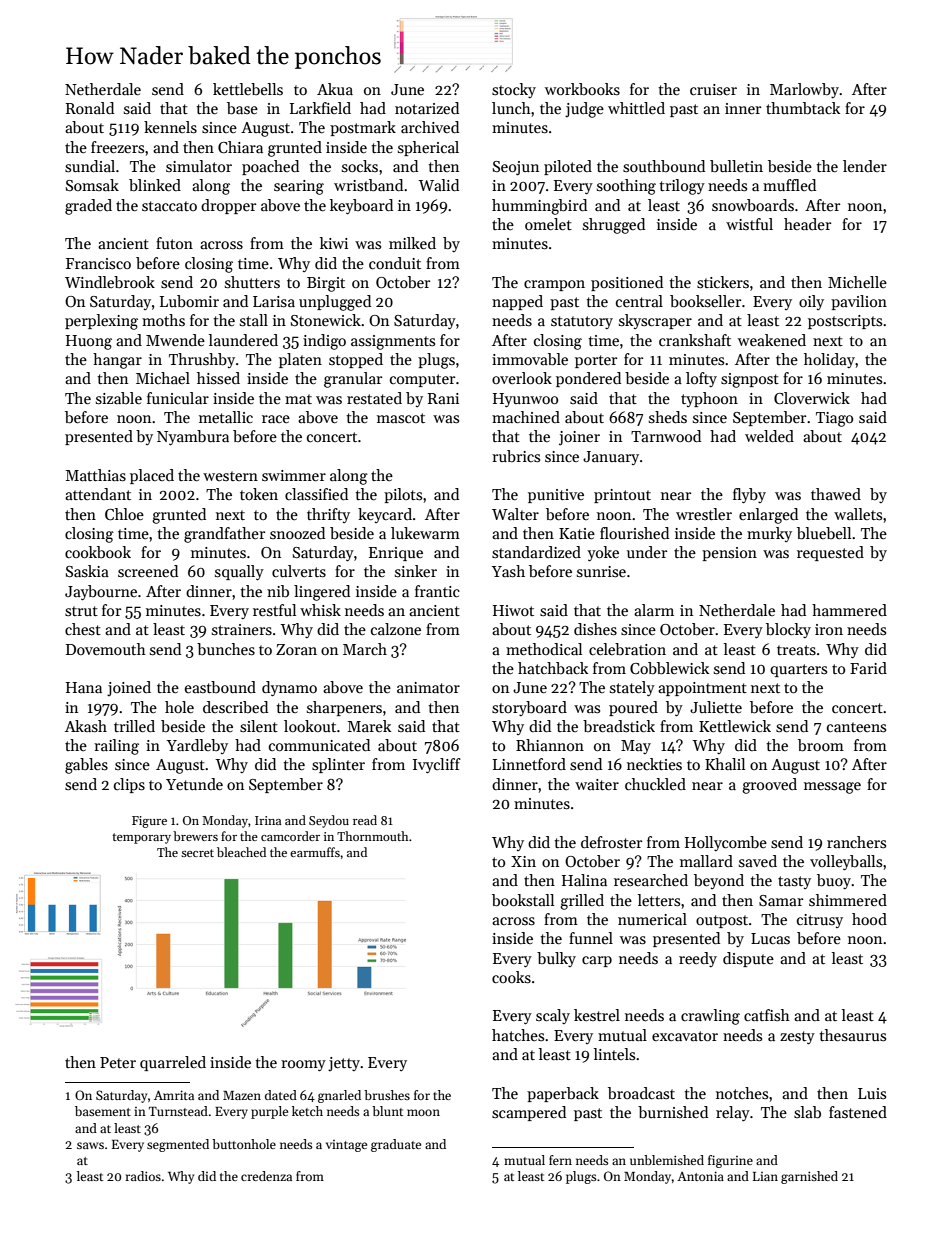 This page has height=1233, width=952. What do you see at coordinates (143, 1176) in the page?
I see `radios` at bounding box center [143, 1176].
